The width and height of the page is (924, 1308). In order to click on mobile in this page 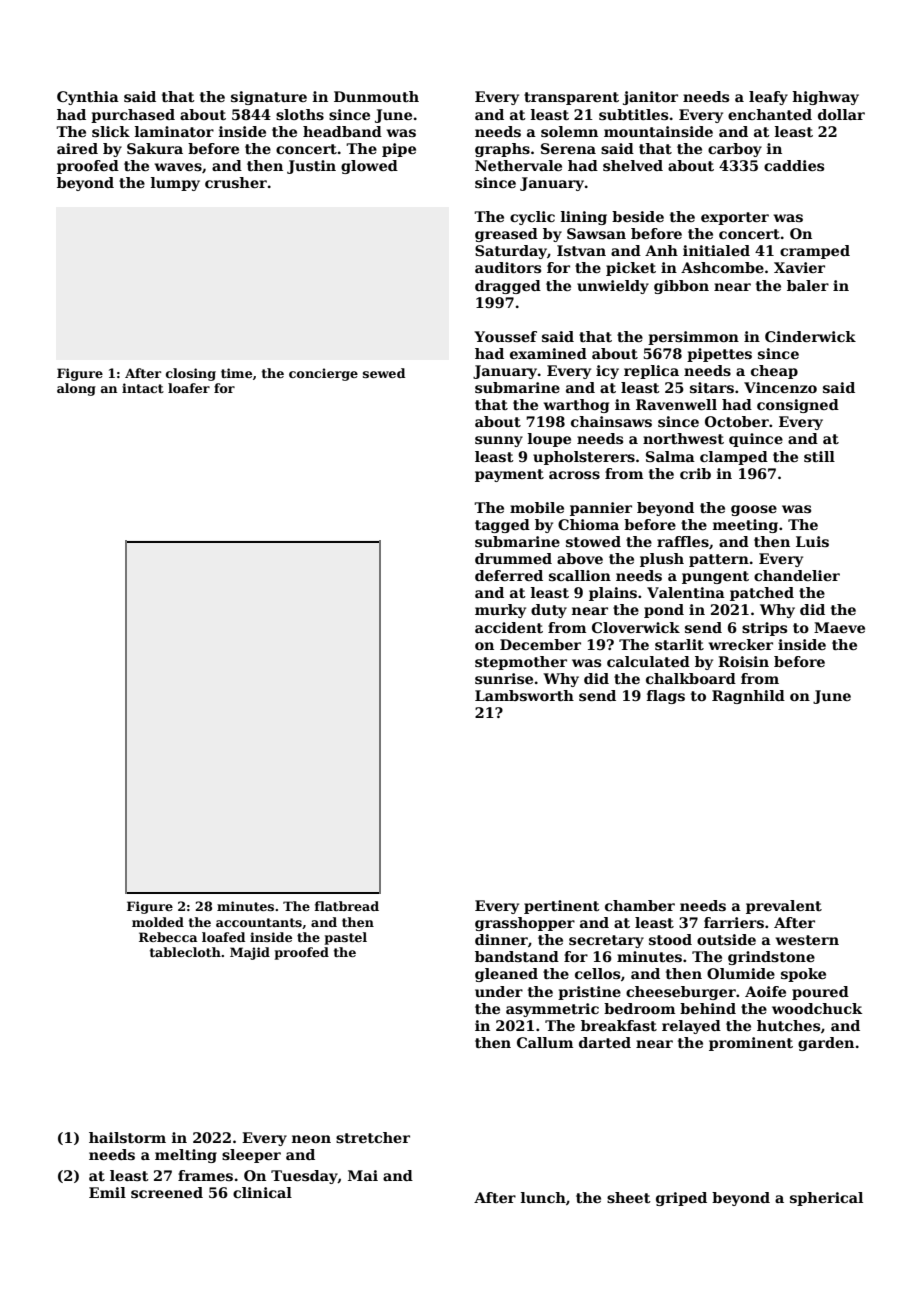, I will do `click(537, 507)`.
